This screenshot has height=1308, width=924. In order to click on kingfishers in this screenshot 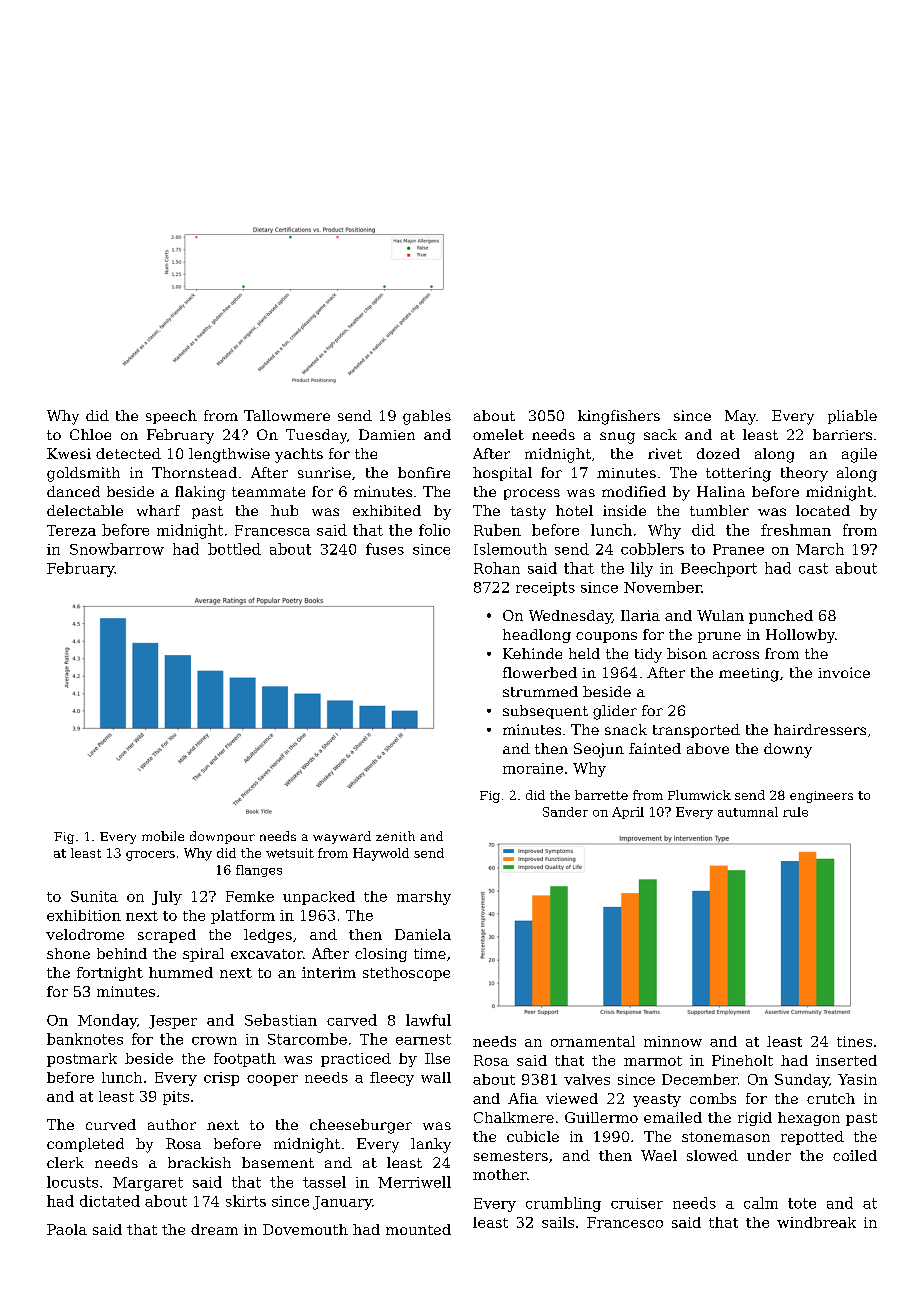, I will do `click(619, 417)`.
